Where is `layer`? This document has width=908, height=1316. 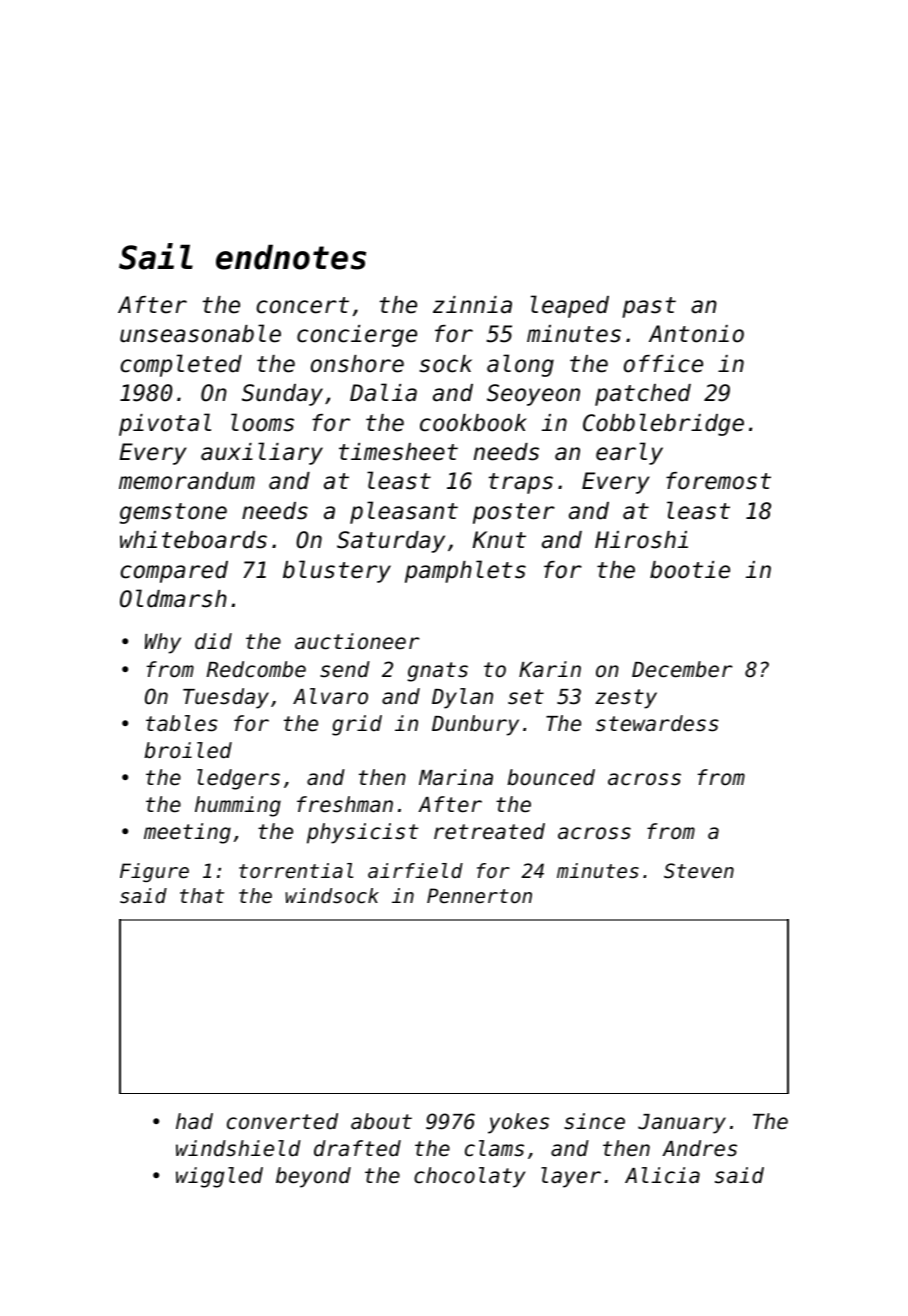
layer is located at coordinates (571, 1177).
